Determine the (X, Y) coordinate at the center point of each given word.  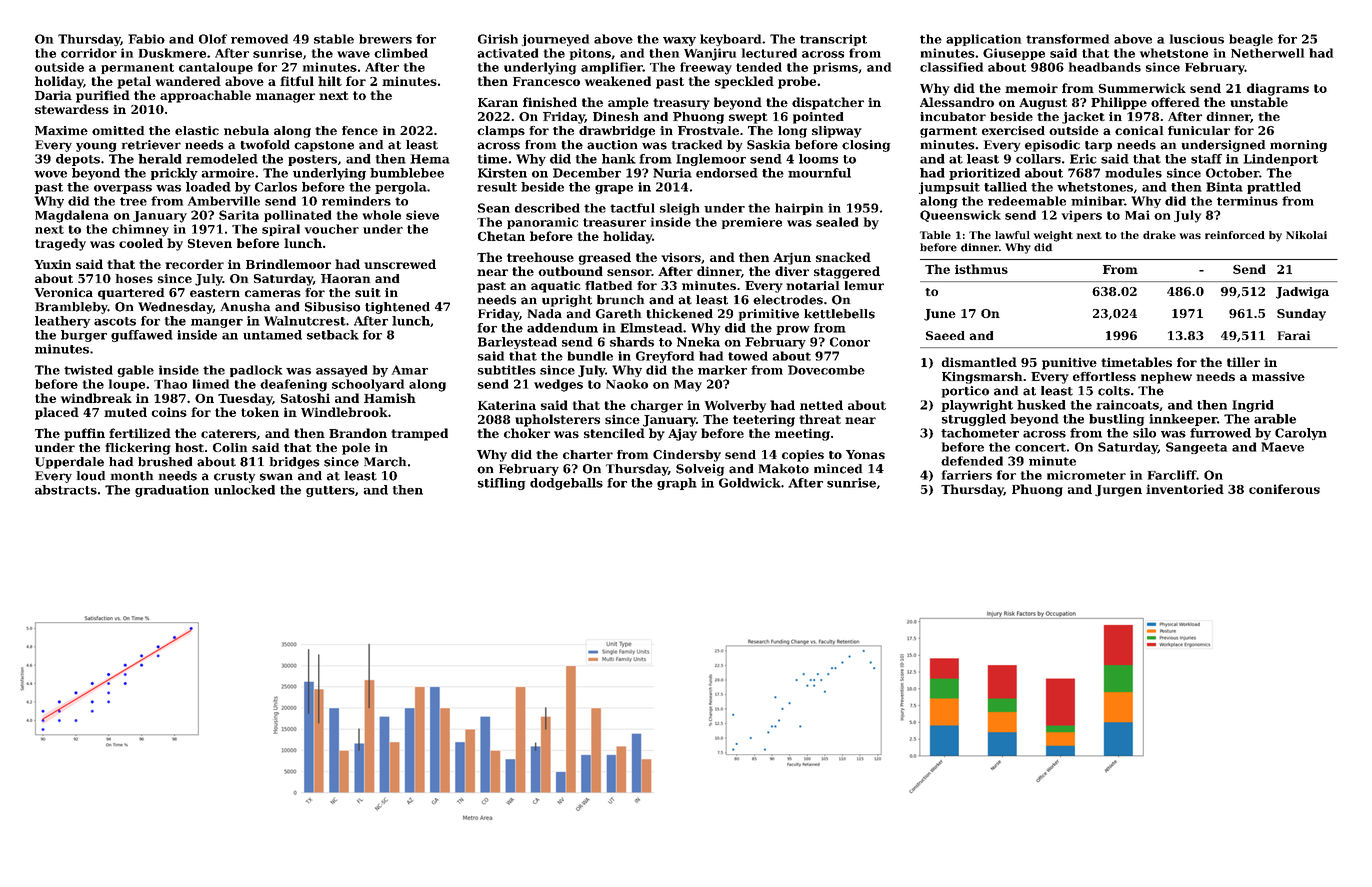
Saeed (945, 335)
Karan (498, 102)
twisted (88, 370)
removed (259, 39)
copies (803, 456)
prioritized (984, 174)
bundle (590, 356)
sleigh (679, 209)
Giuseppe (1014, 54)
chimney (140, 230)
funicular (1199, 130)
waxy (679, 41)
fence (360, 130)
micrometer (1086, 475)
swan (276, 477)
